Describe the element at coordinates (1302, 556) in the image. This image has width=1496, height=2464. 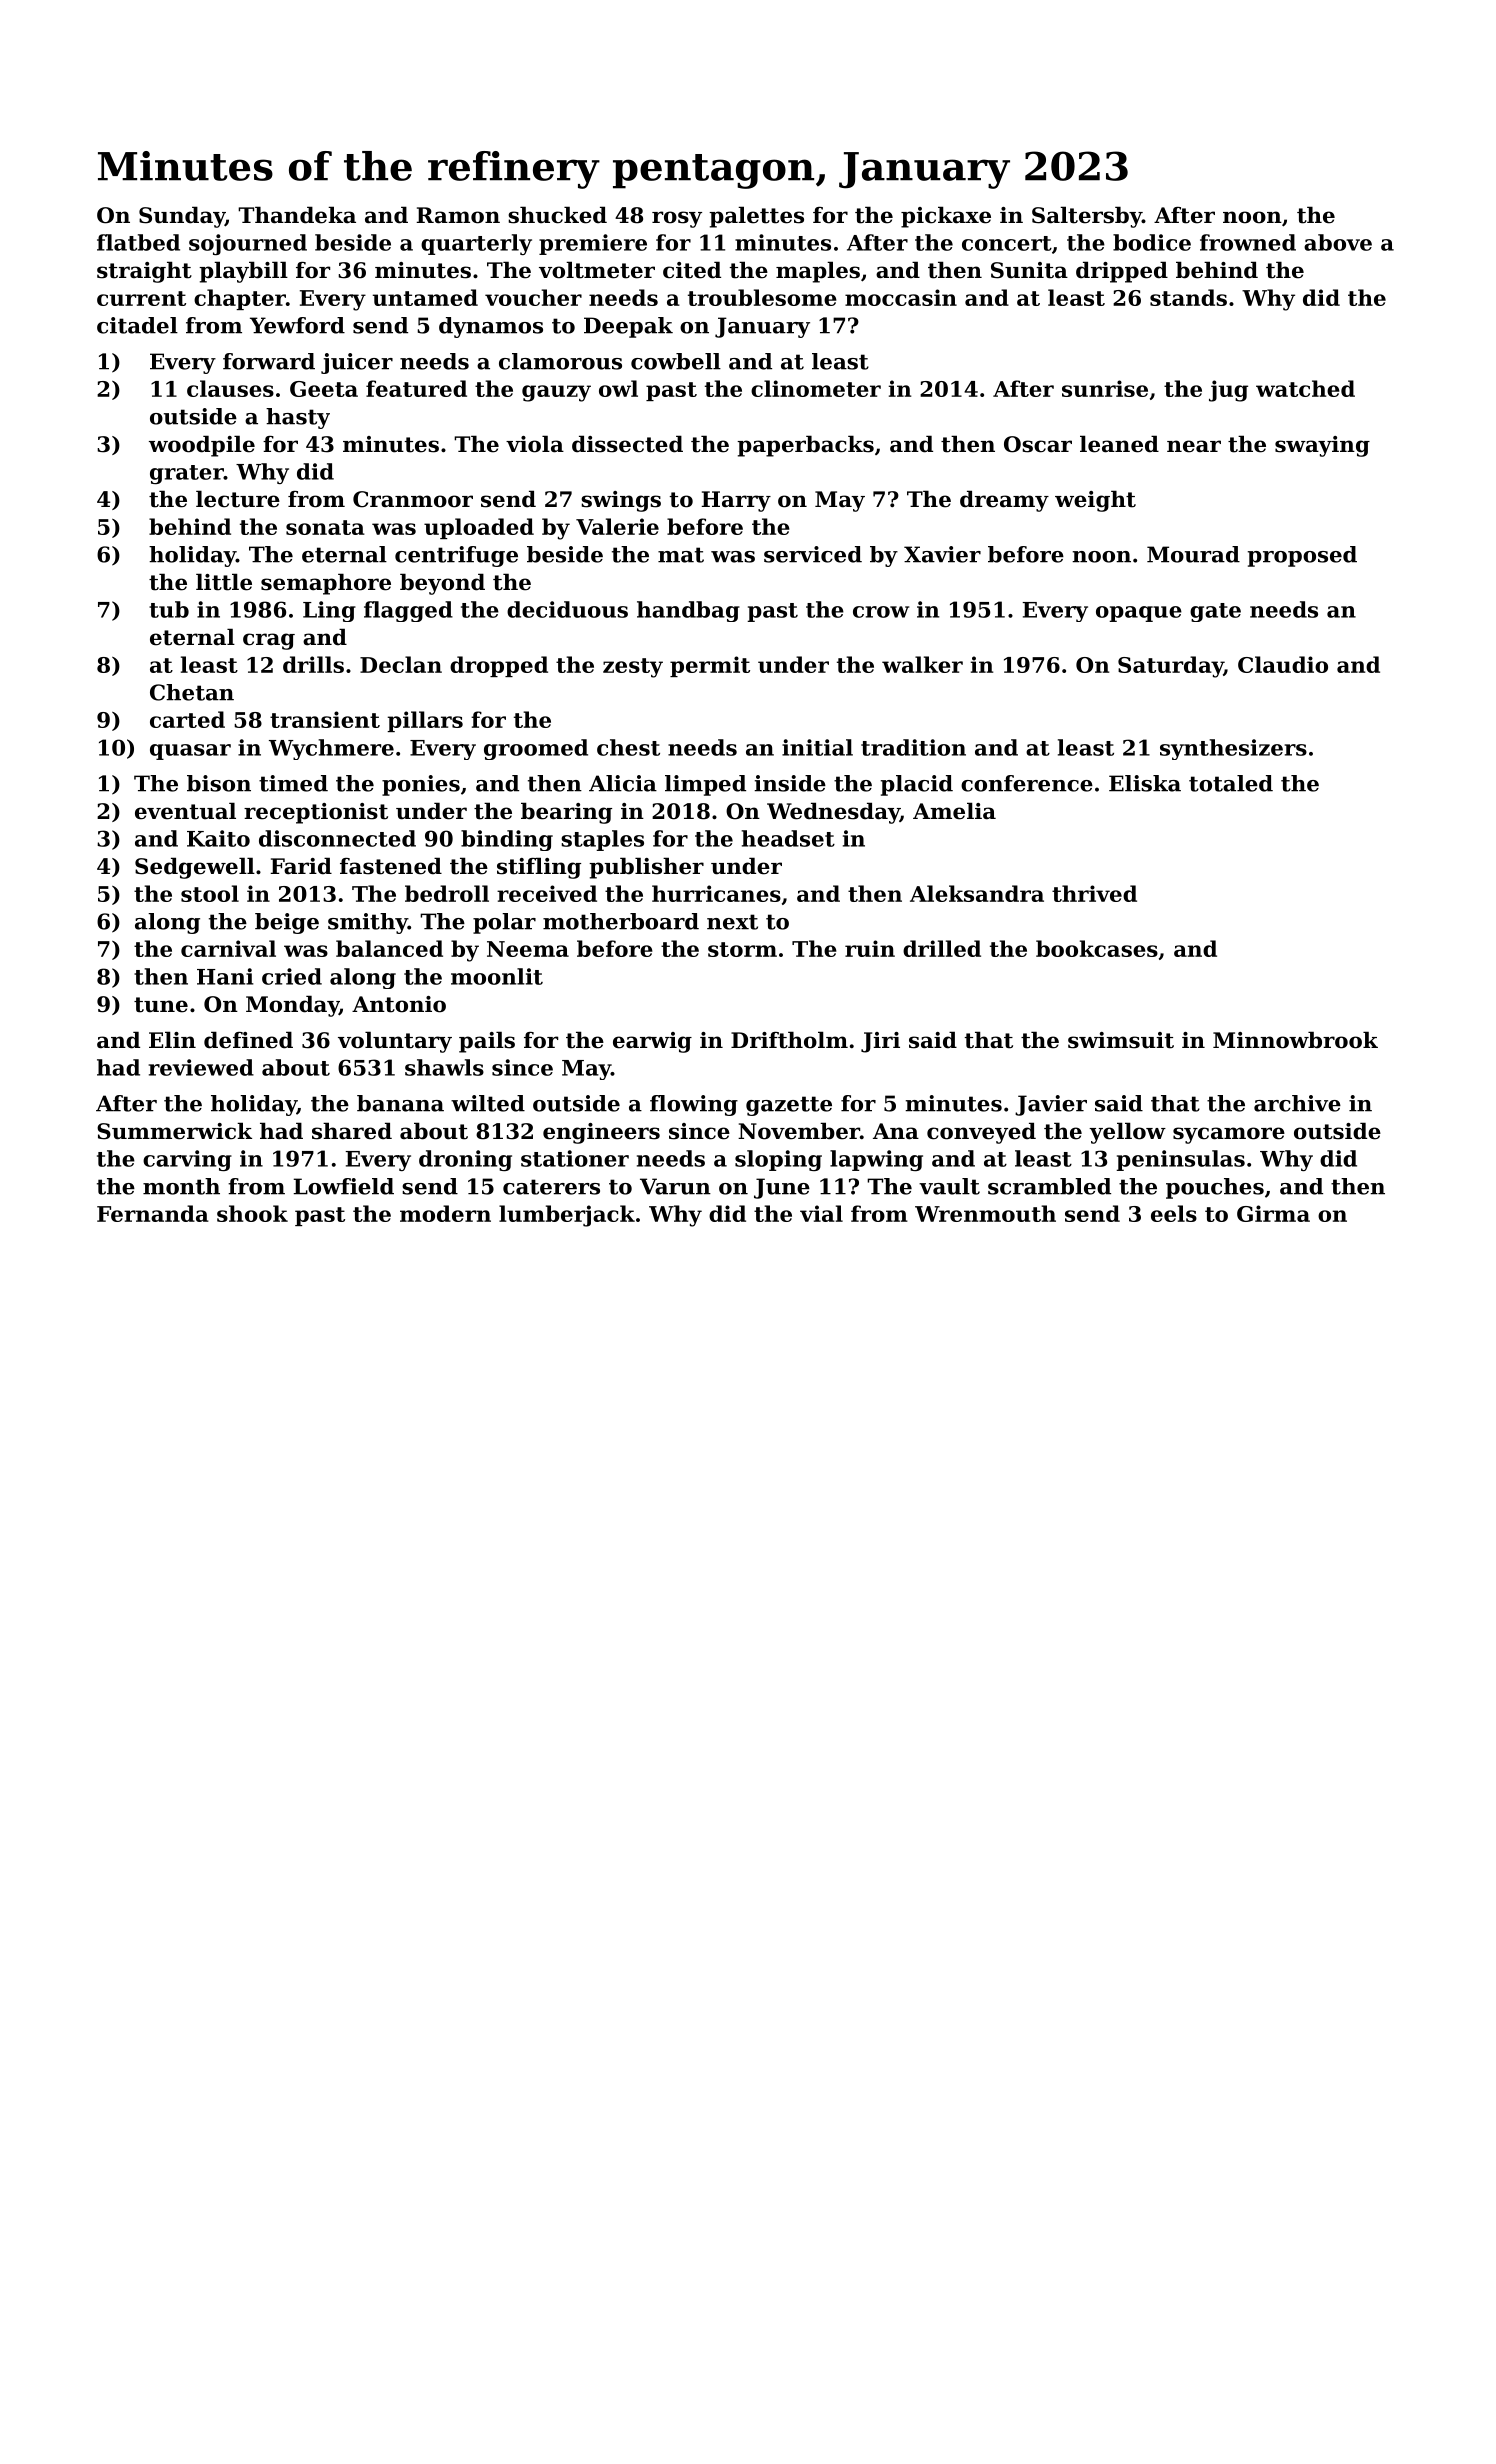
I see `proposed` at that location.
